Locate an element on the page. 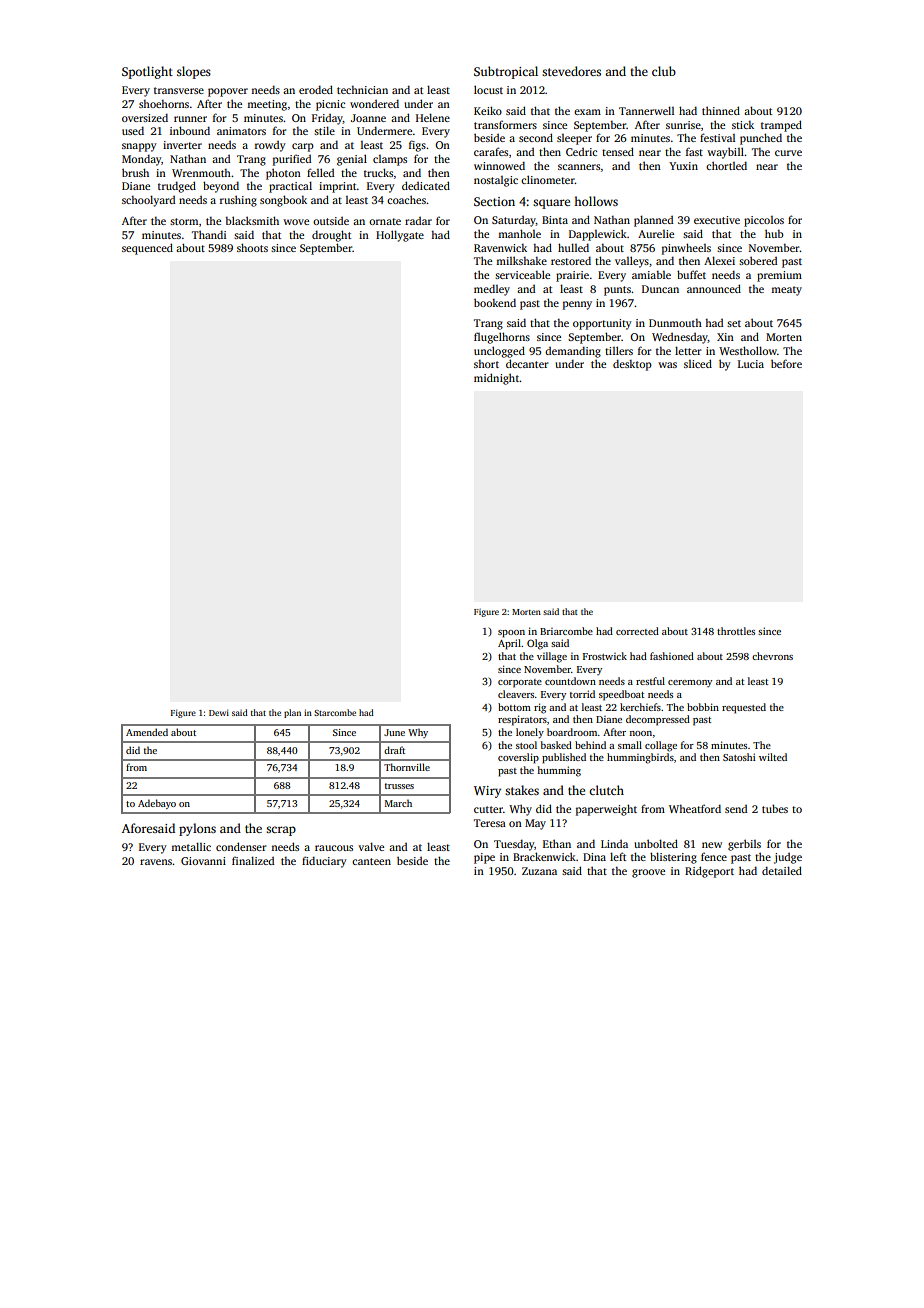  sequenced is located at coordinates (147, 249).
